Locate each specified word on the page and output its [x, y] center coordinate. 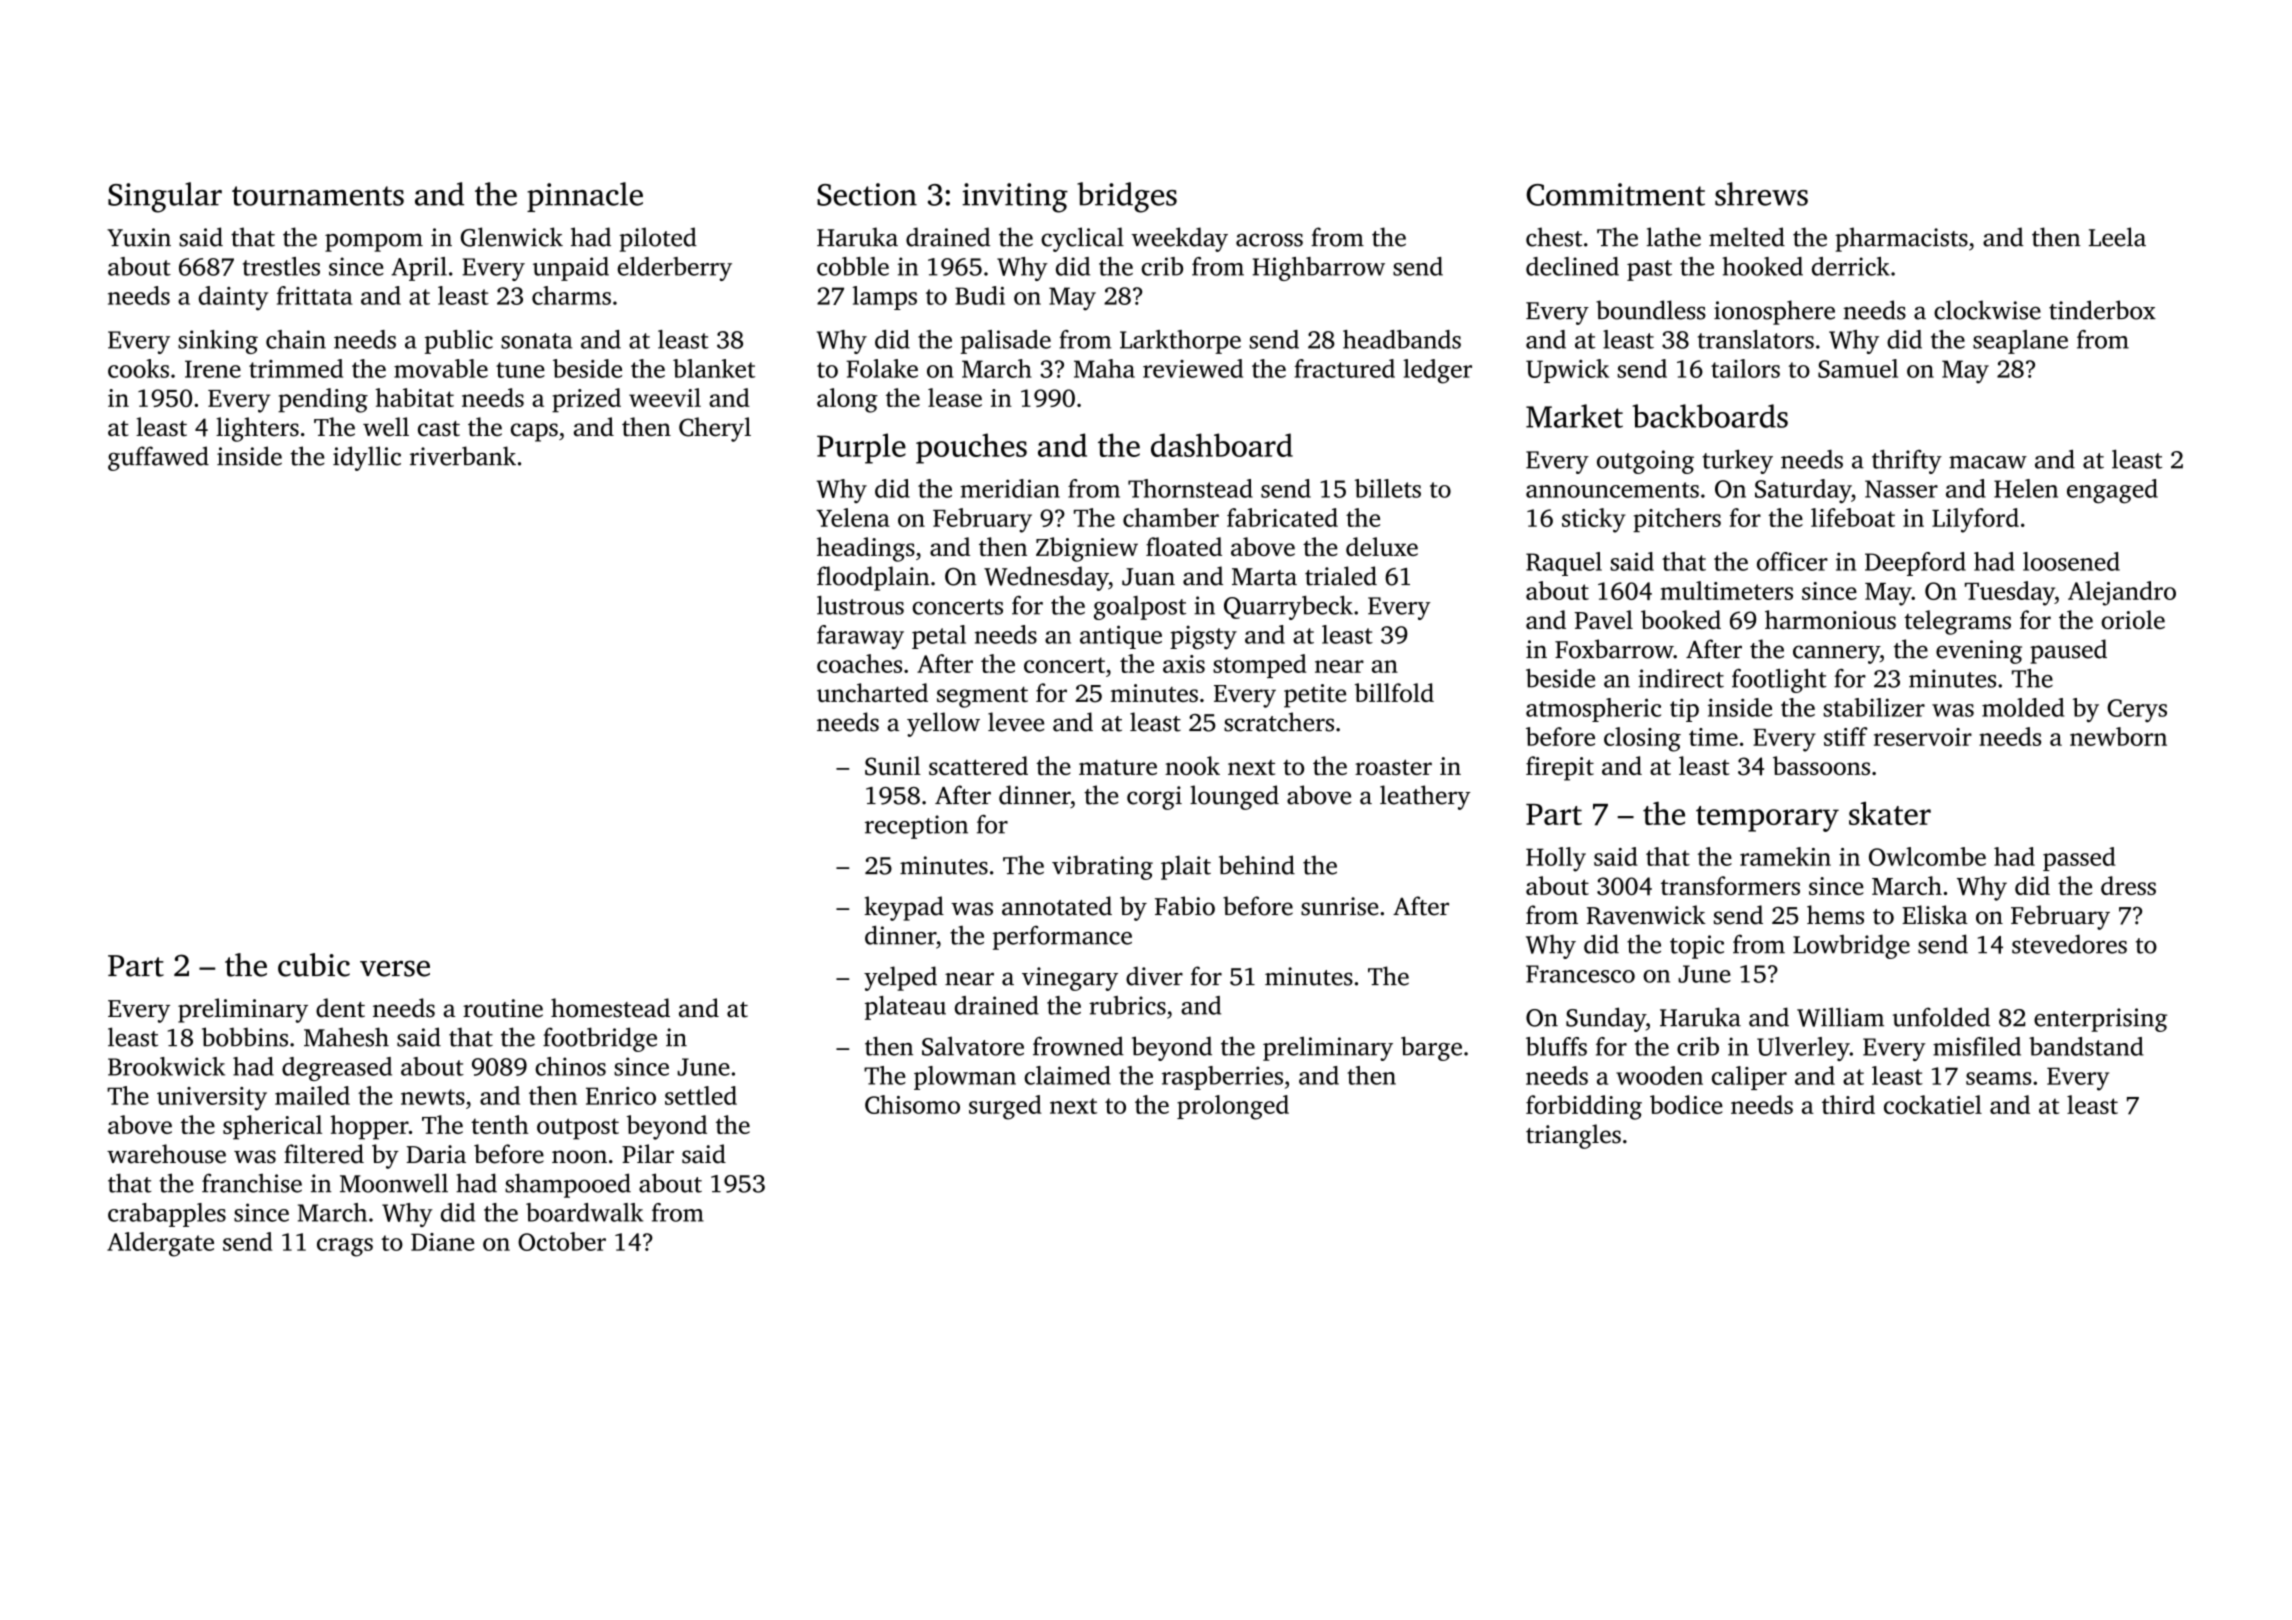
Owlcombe [1927, 856]
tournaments [318, 196]
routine [503, 1008]
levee [1016, 722]
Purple [861, 448]
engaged [2112, 491]
